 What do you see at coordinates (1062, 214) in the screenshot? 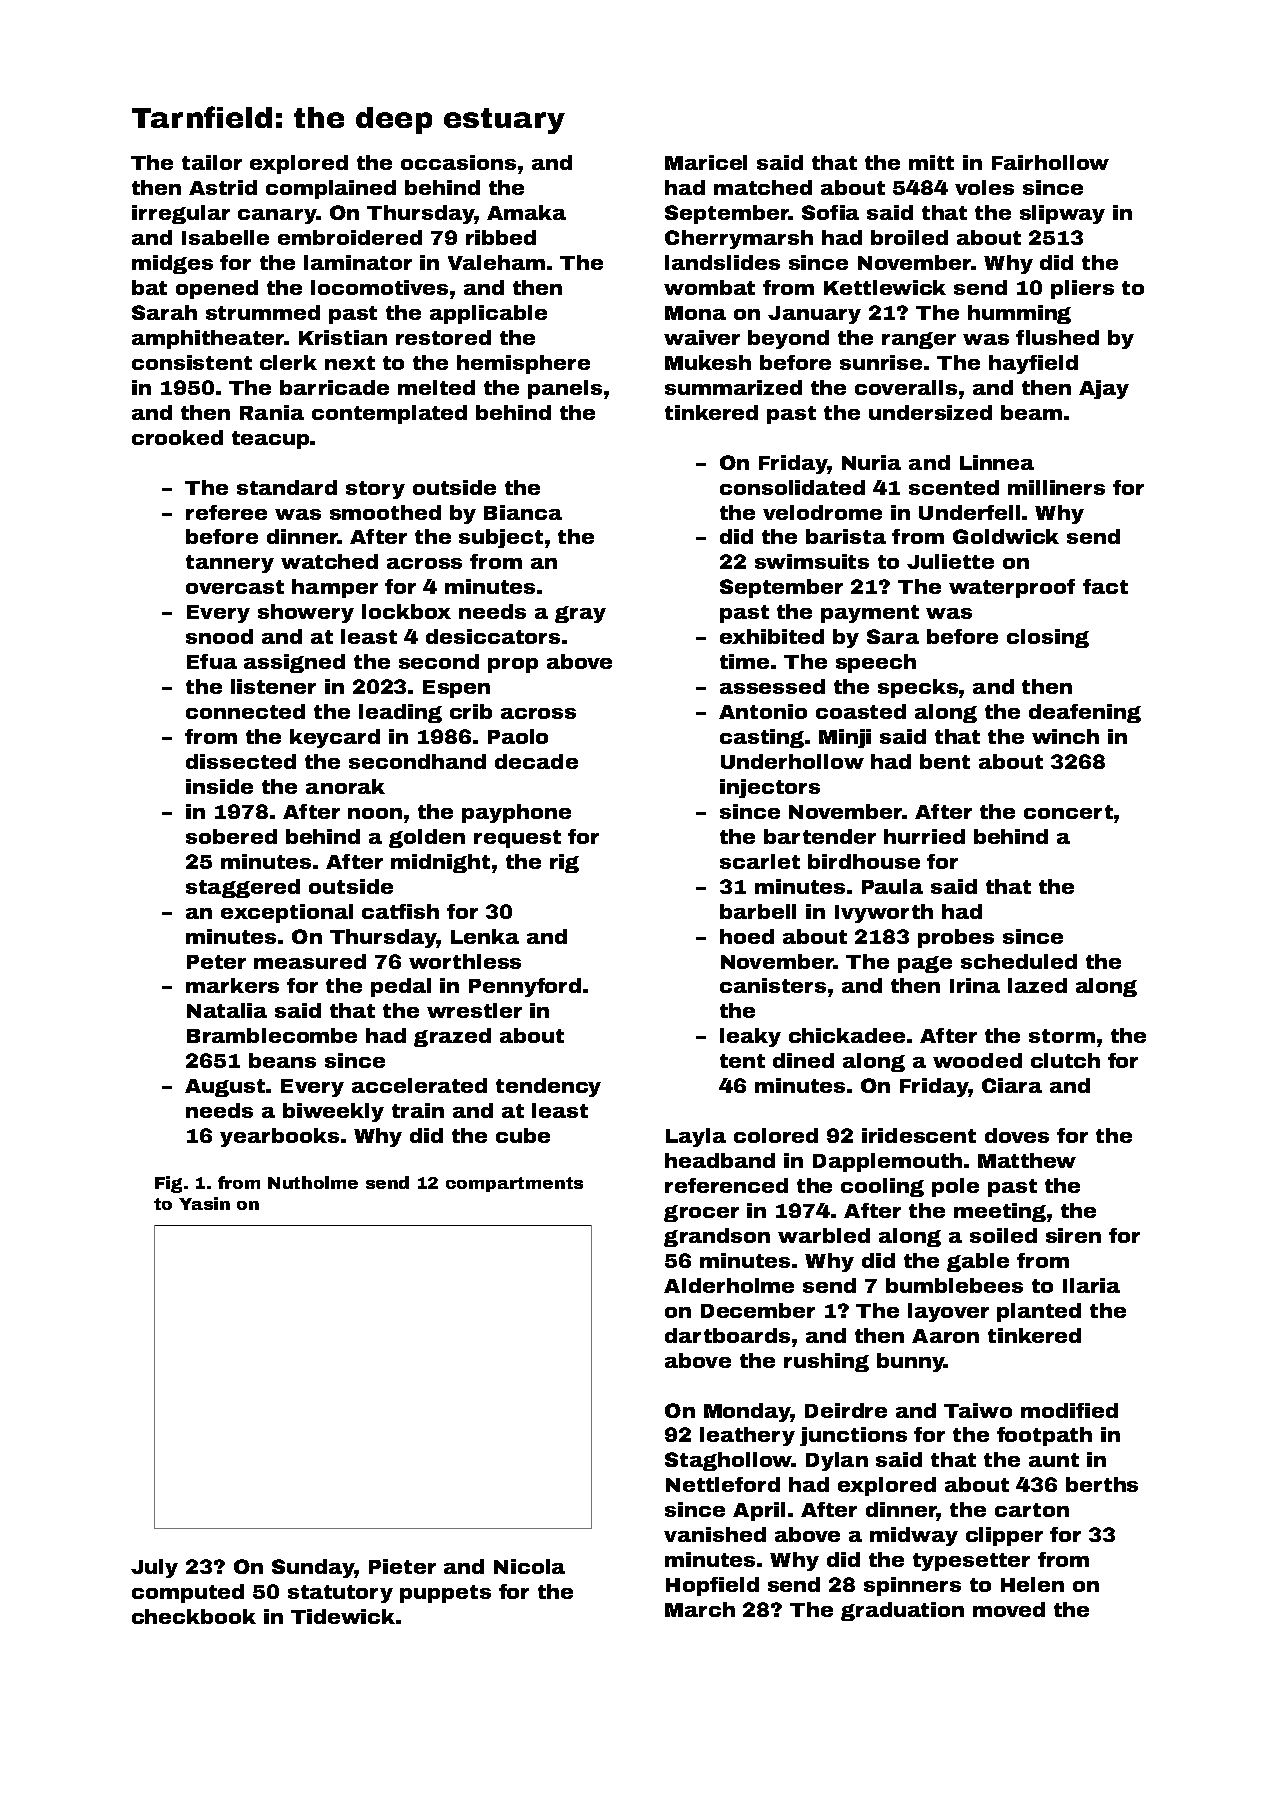
I see `slipway` at bounding box center [1062, 214].
